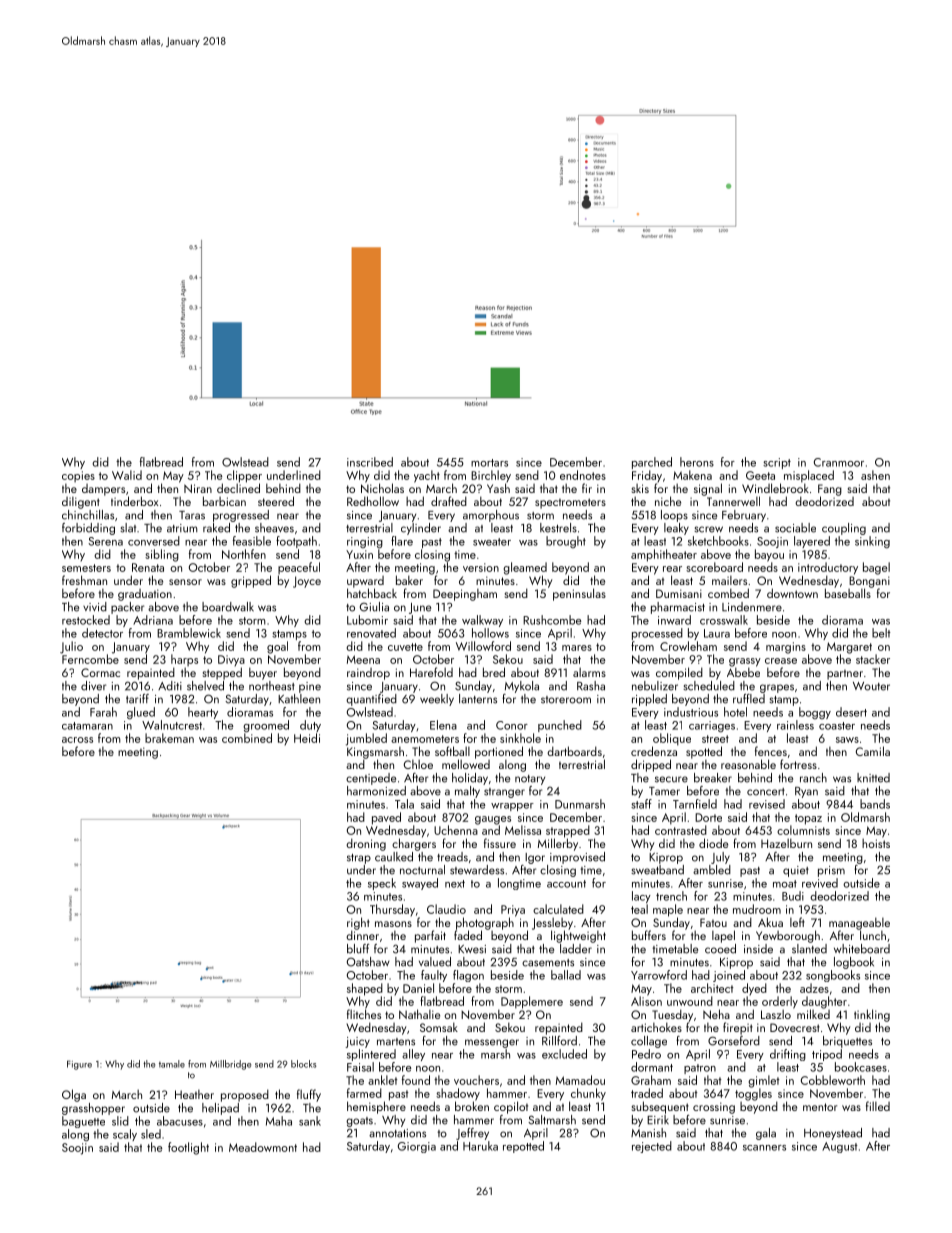 This screenshot has width=952, height=1233. What do you see at coordinates (839, 462) in the screenshot?
I see `Cranmoor` at bounding box center [839, 462].
